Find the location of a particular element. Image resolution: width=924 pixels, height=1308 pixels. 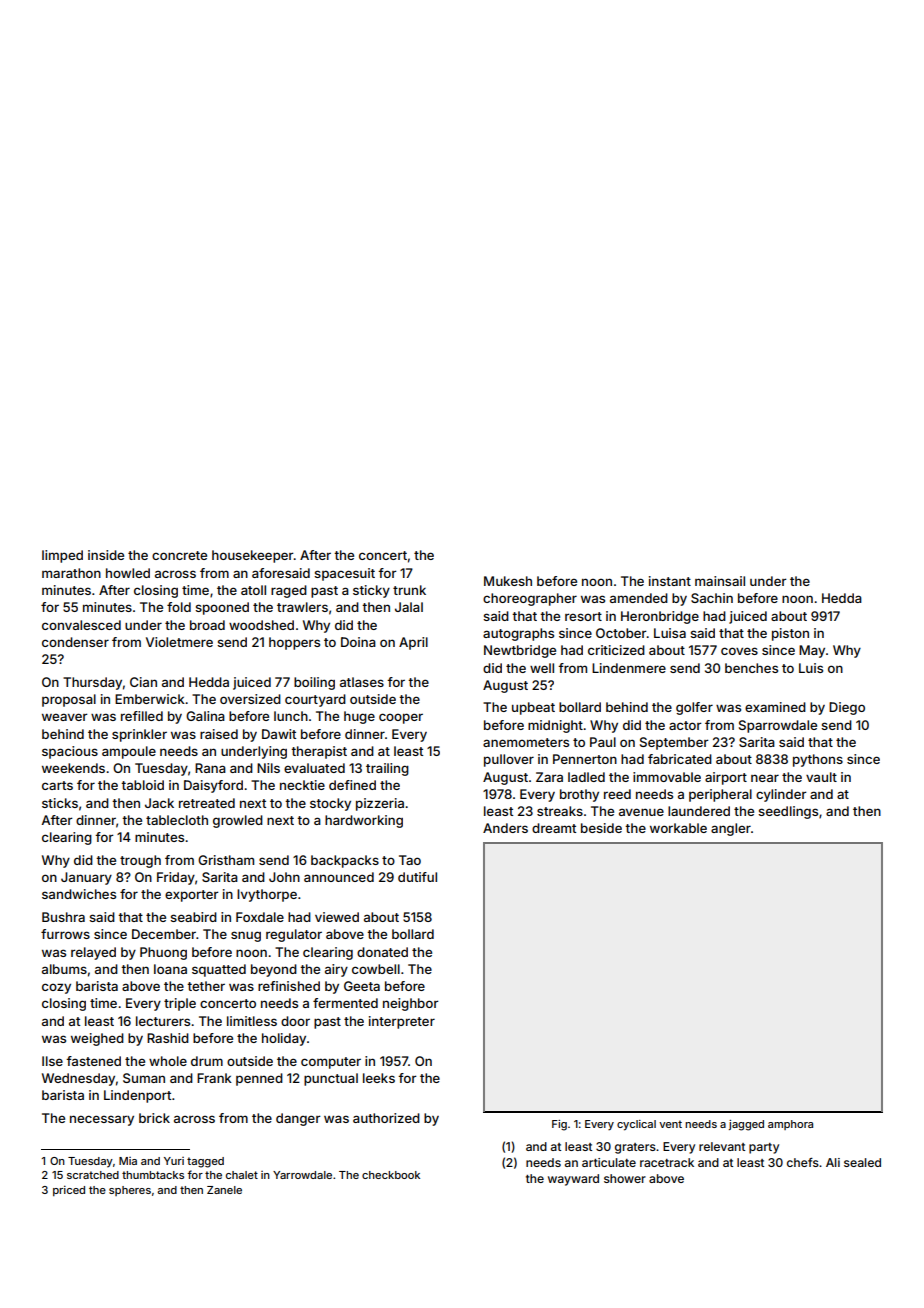

neighbor is located at coordinates (411, 1004).
